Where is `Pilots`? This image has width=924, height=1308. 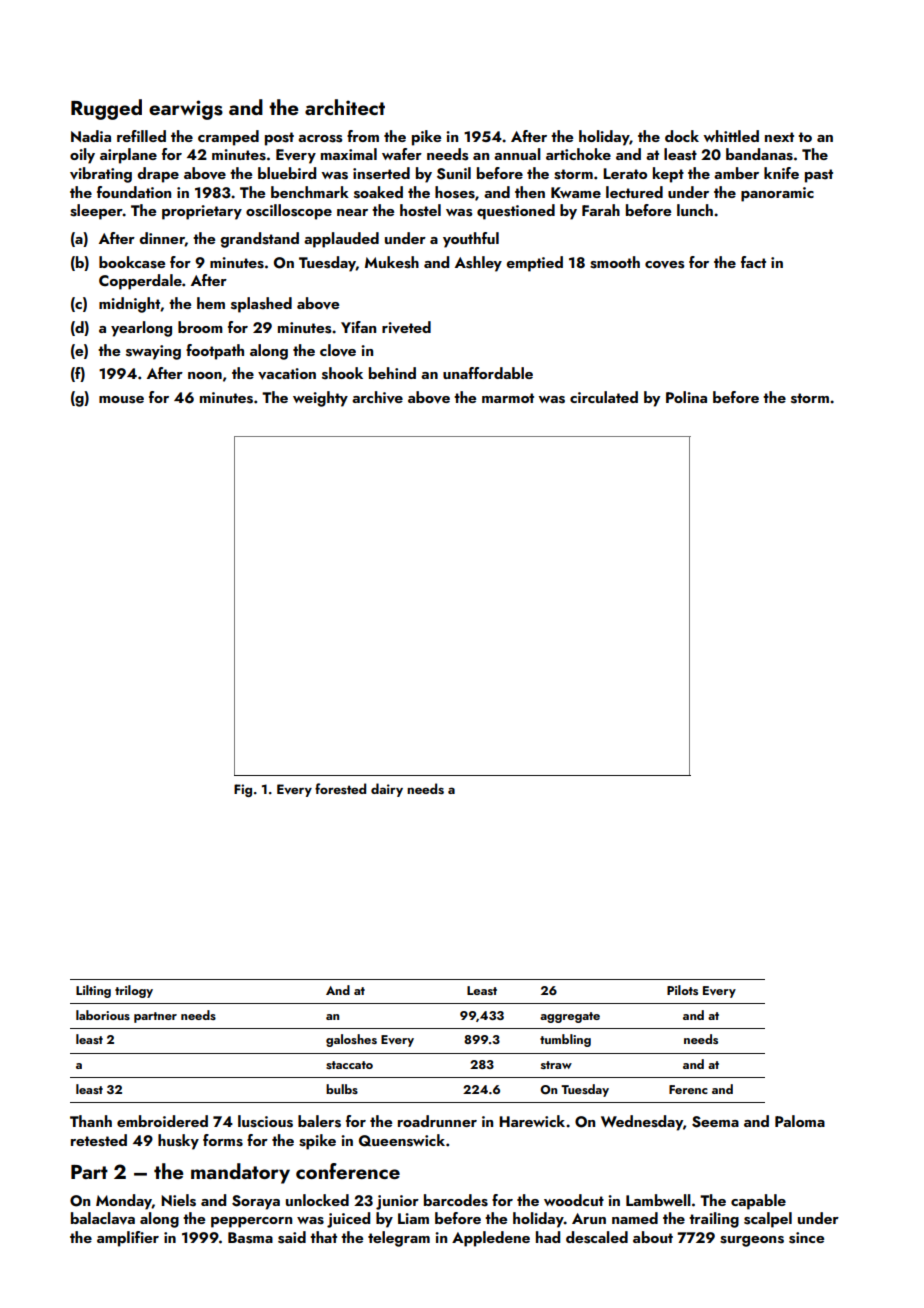 Pilots is located at coordinates (682, 990).
